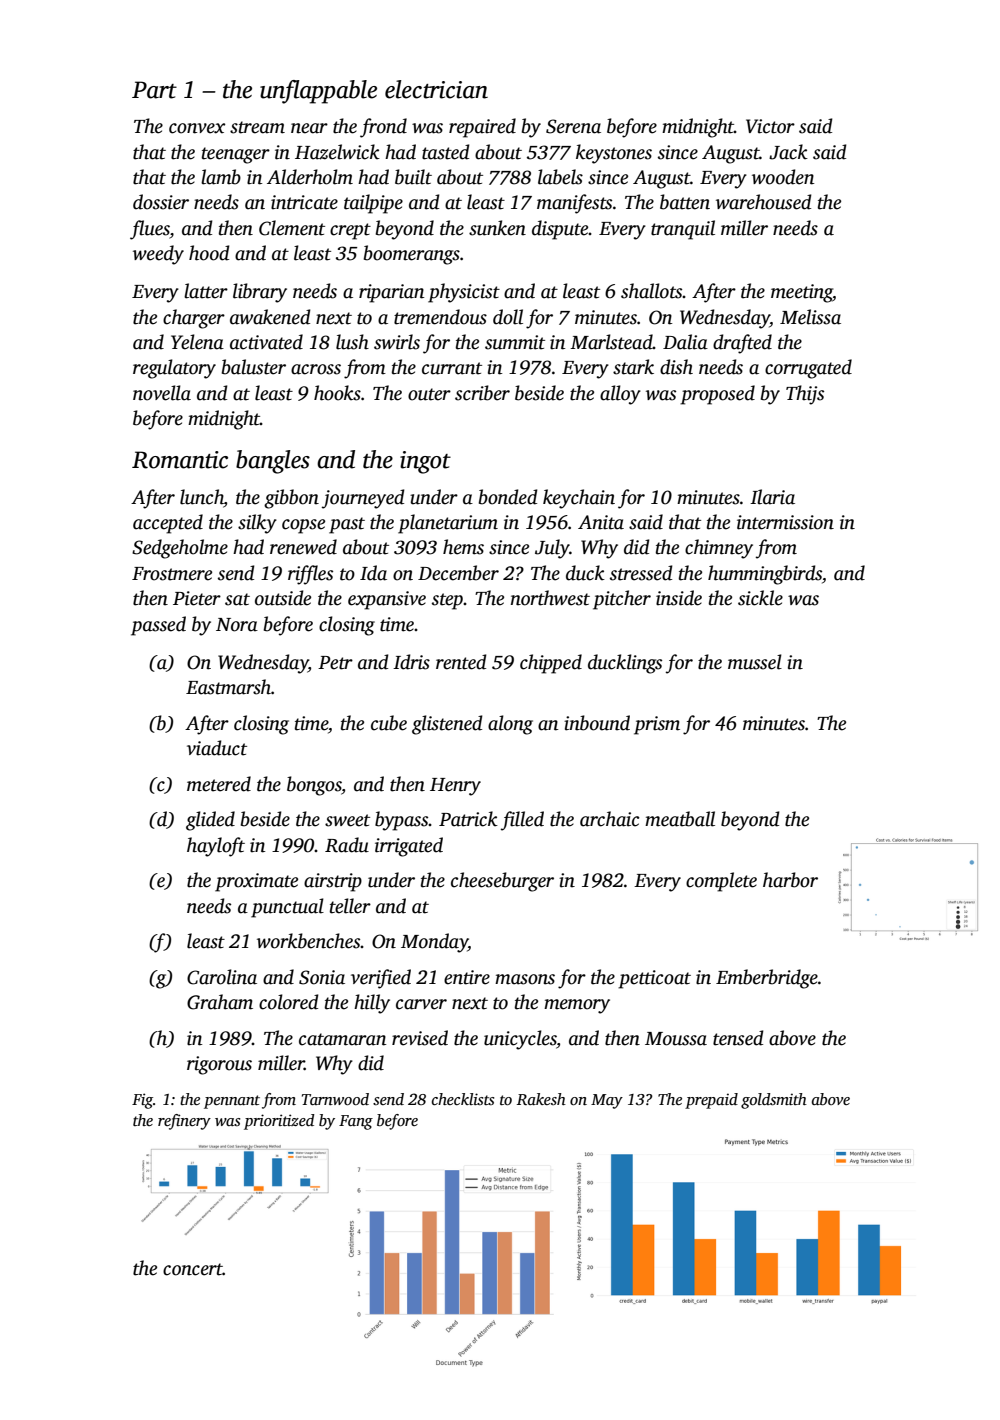  Describe the element at coordinates (309, 941) in the screenshot. I see `workbenches` at that location.
